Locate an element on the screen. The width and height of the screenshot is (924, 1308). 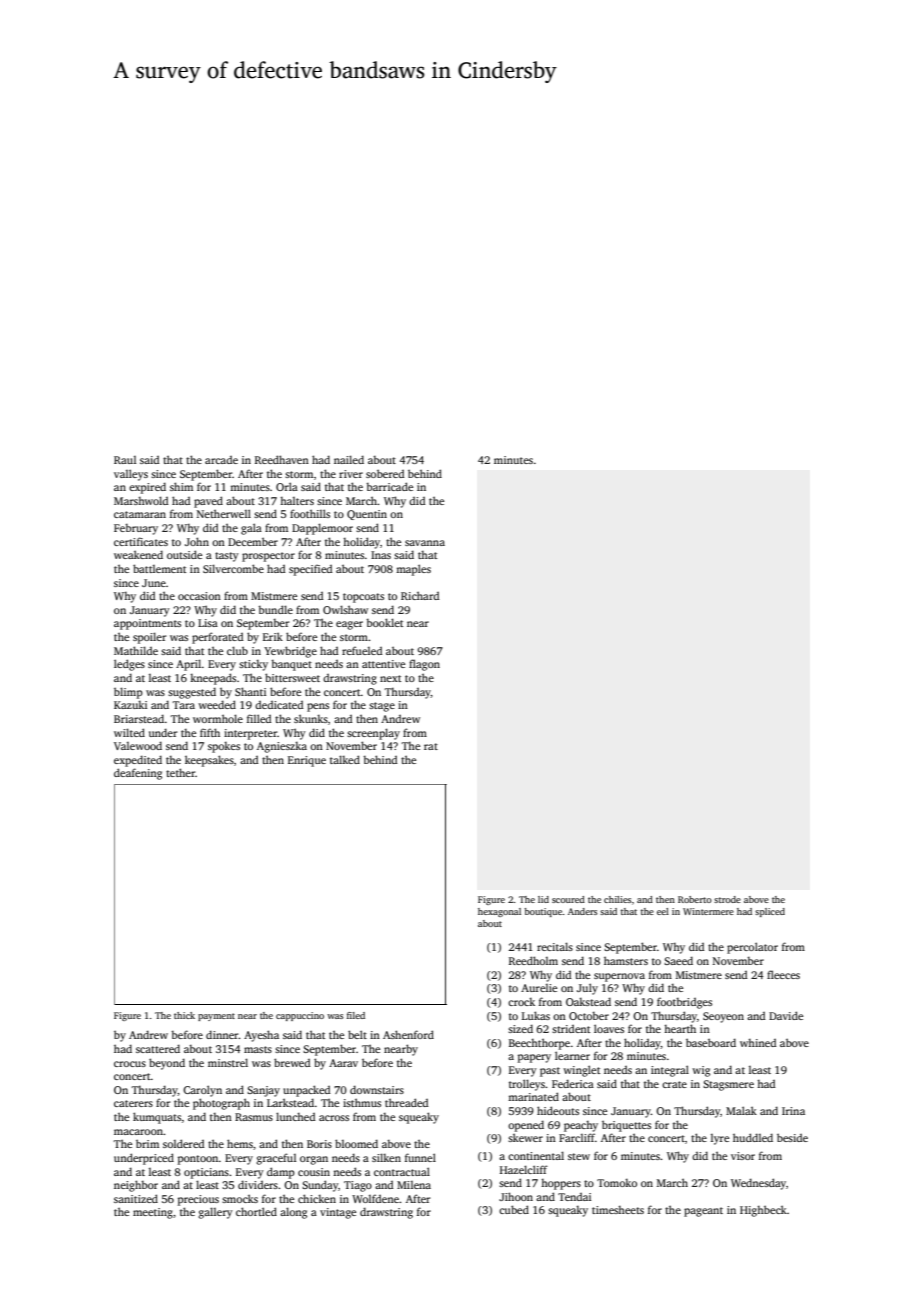
kumquats is located at coordinates (157, 1118).
